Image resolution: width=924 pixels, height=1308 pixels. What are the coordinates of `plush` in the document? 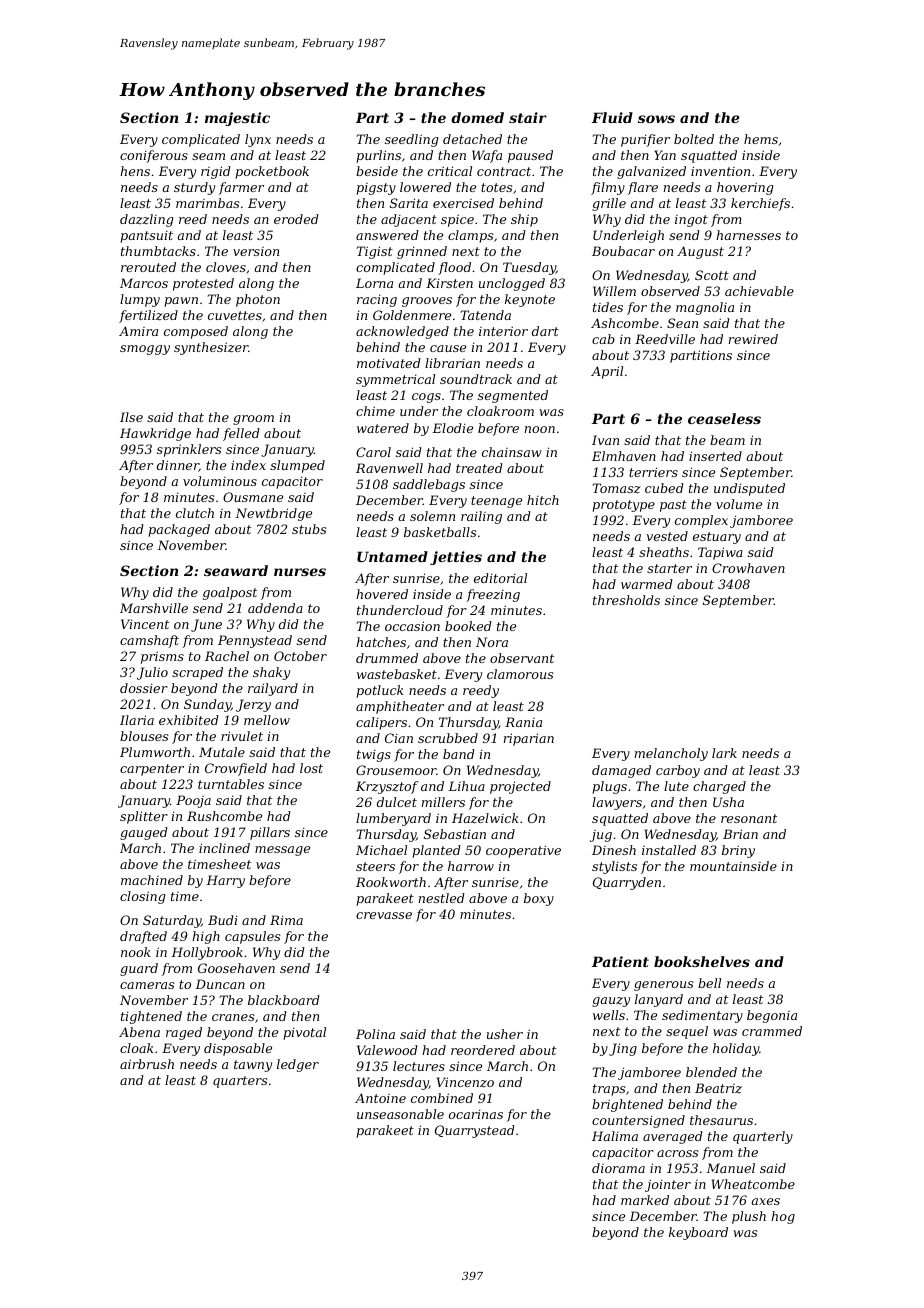 It's located at (749, 1217).
